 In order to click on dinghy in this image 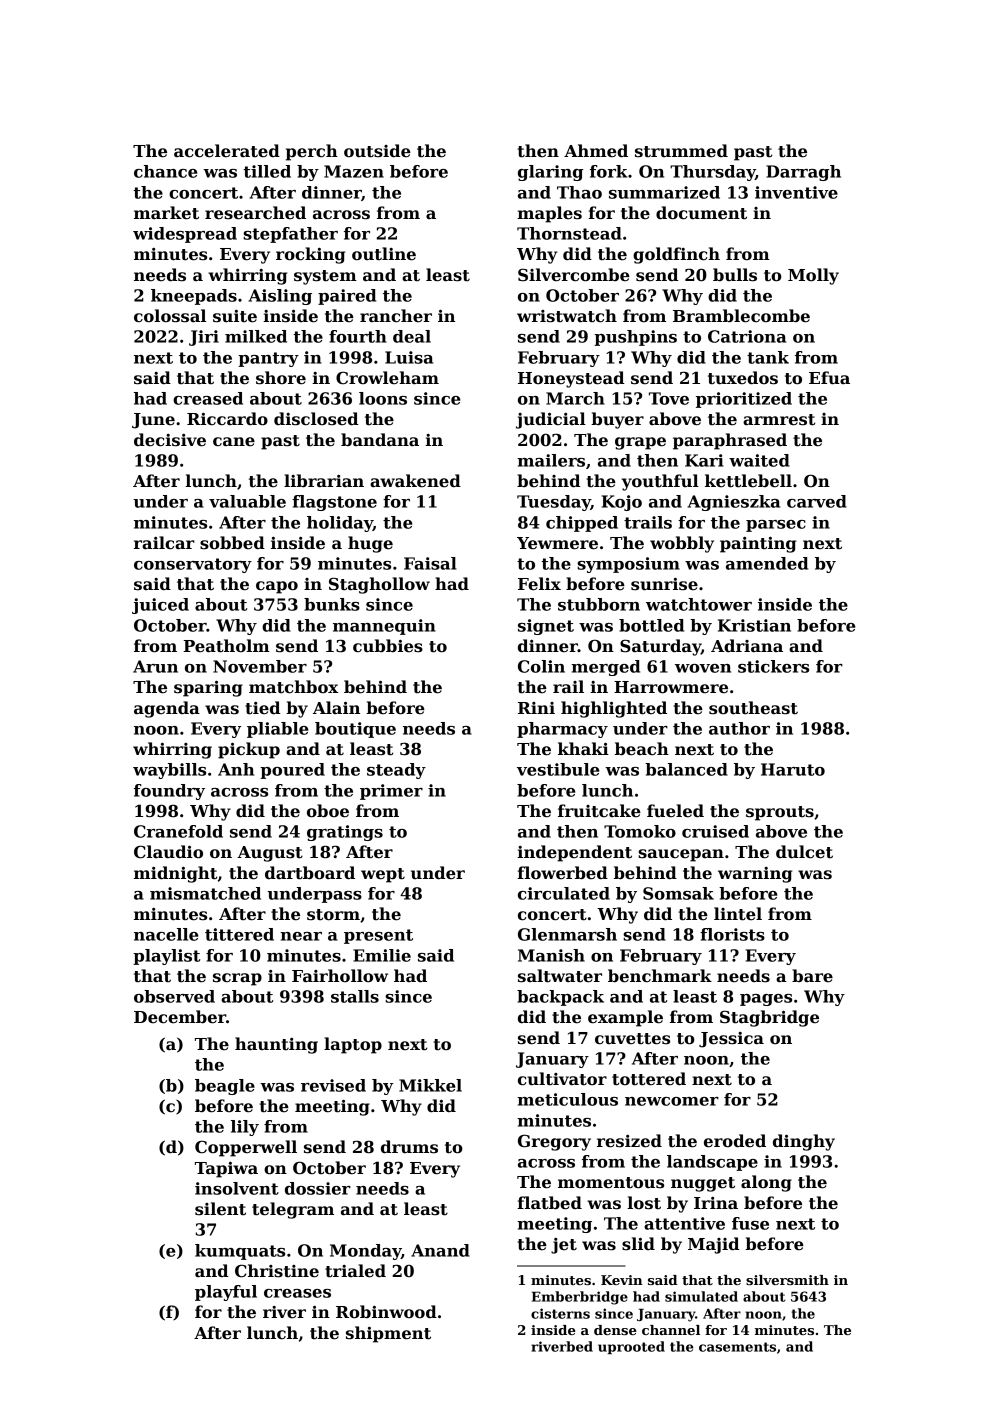, I will do `click(804, 1142)`.
